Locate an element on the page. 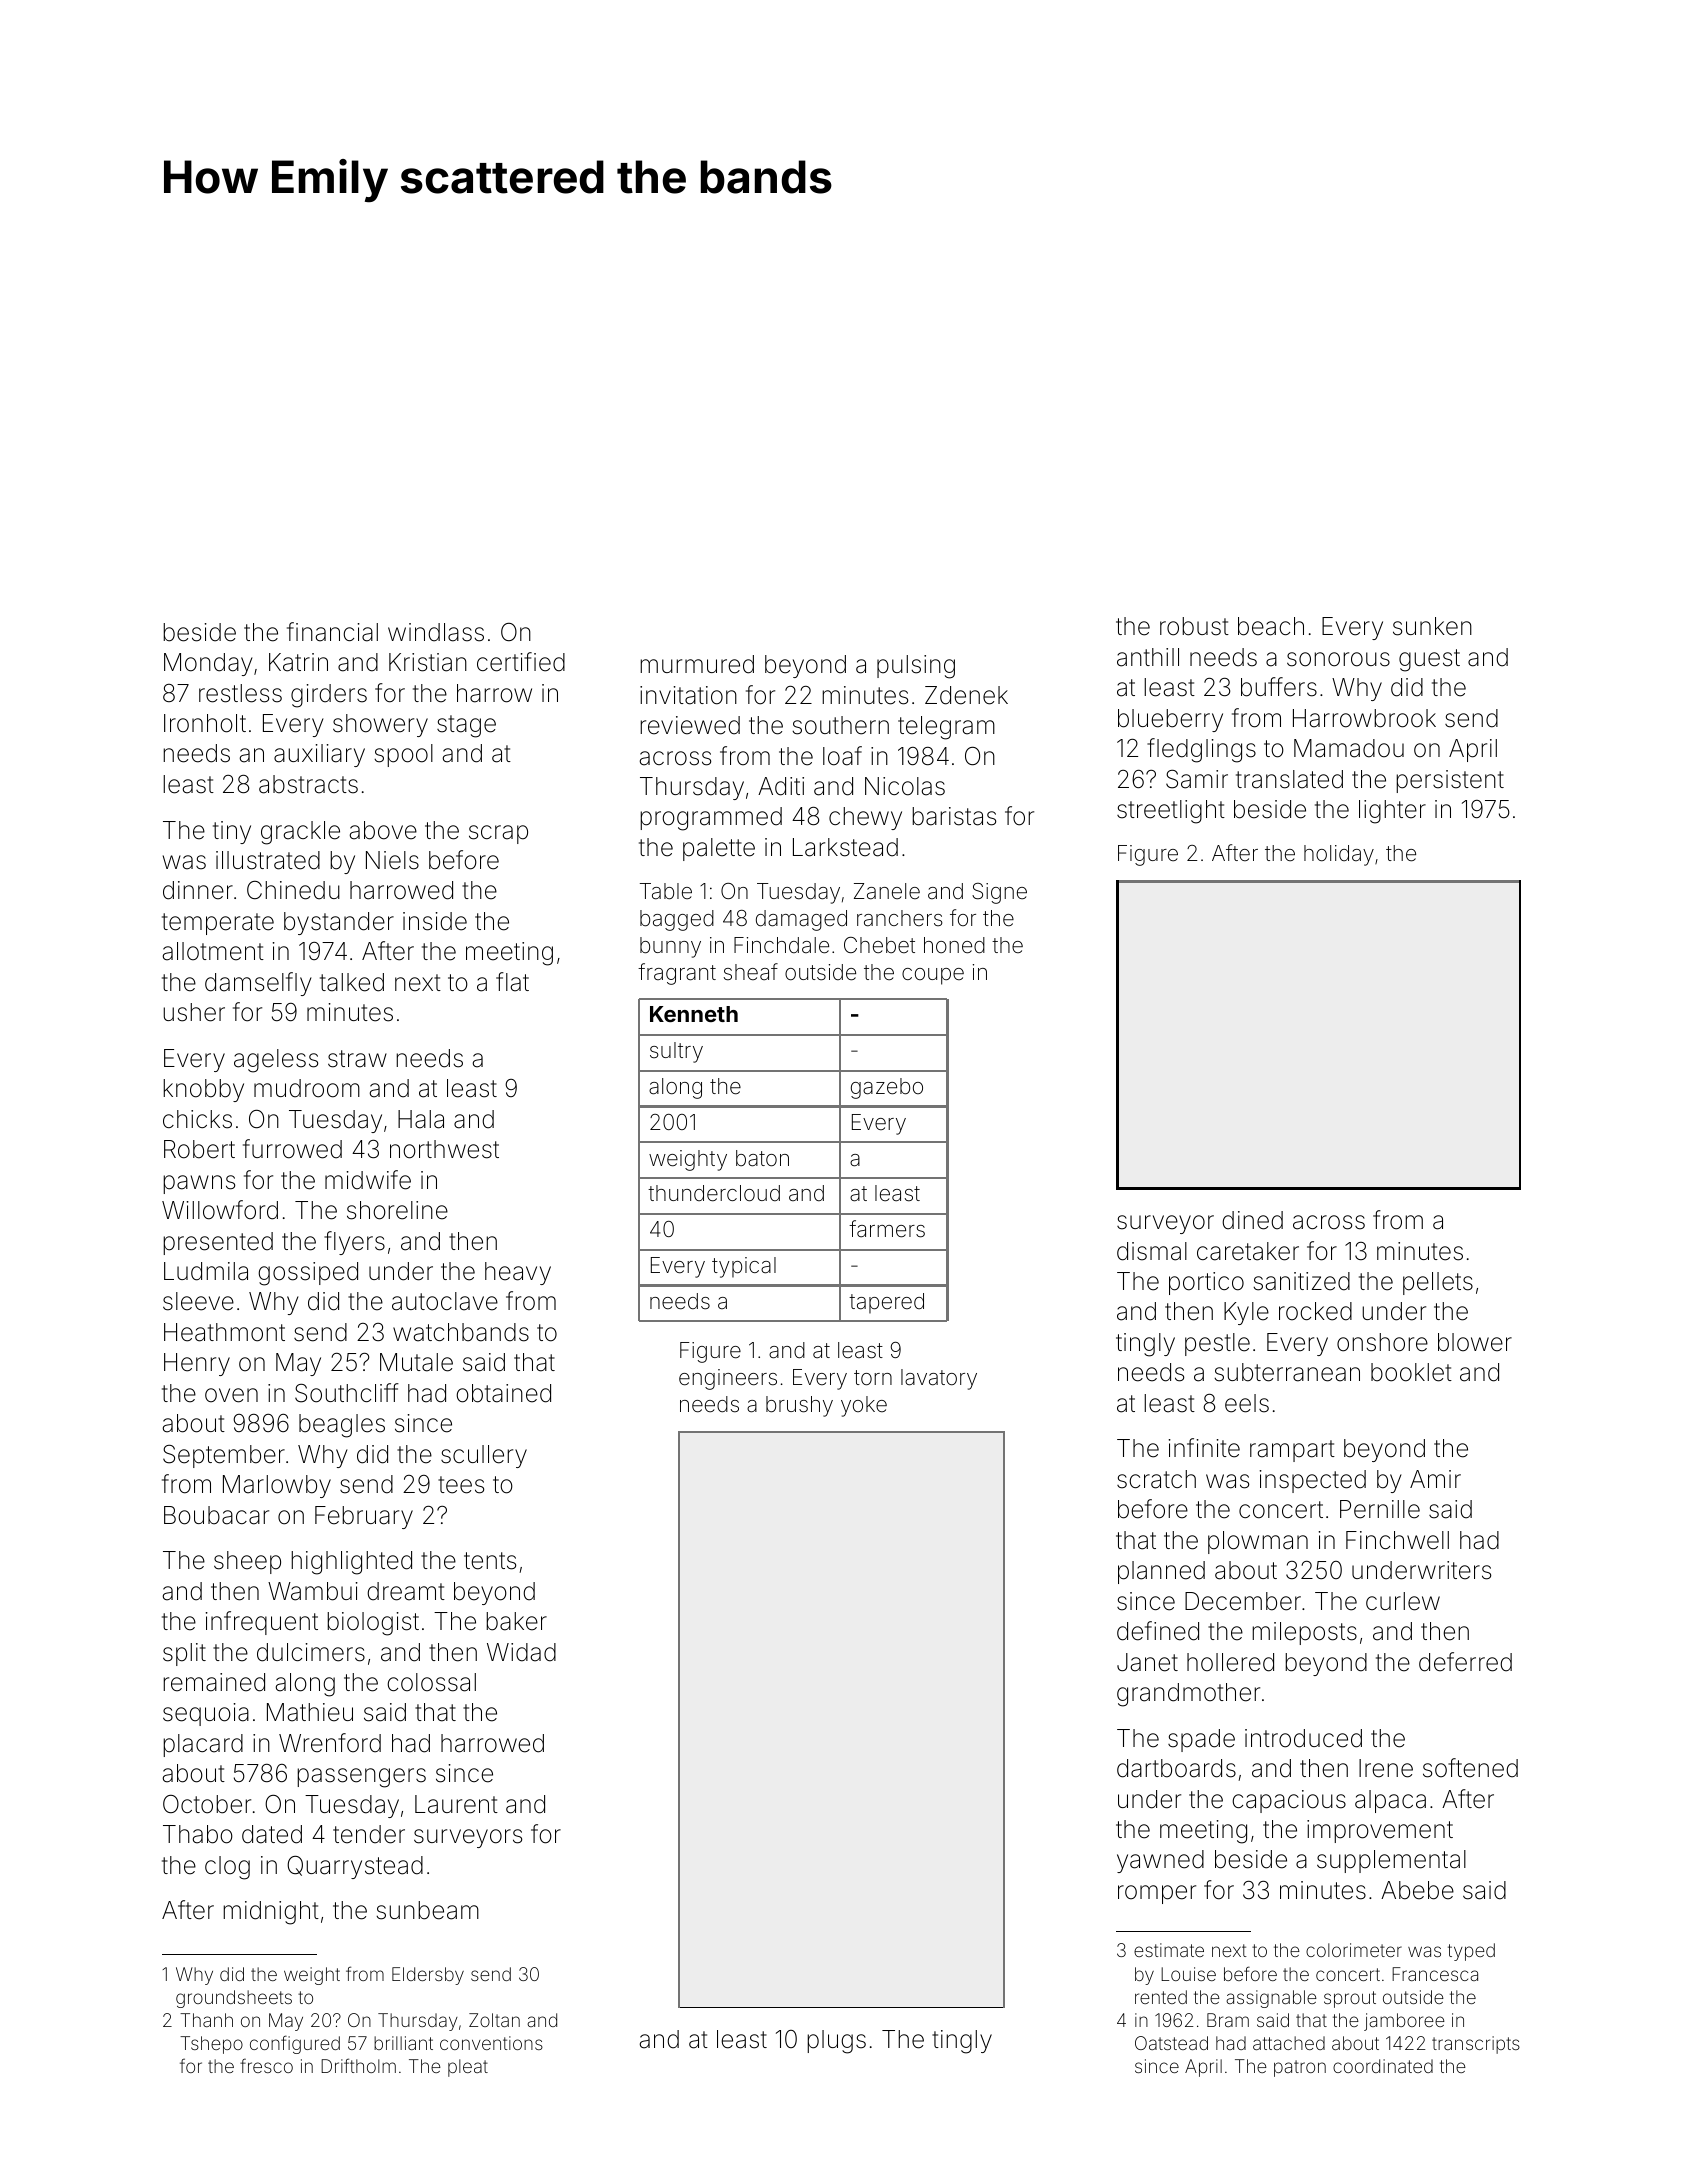 The image size is (1683, 2178). mileposts is located at coordinates (1304, 1633).
